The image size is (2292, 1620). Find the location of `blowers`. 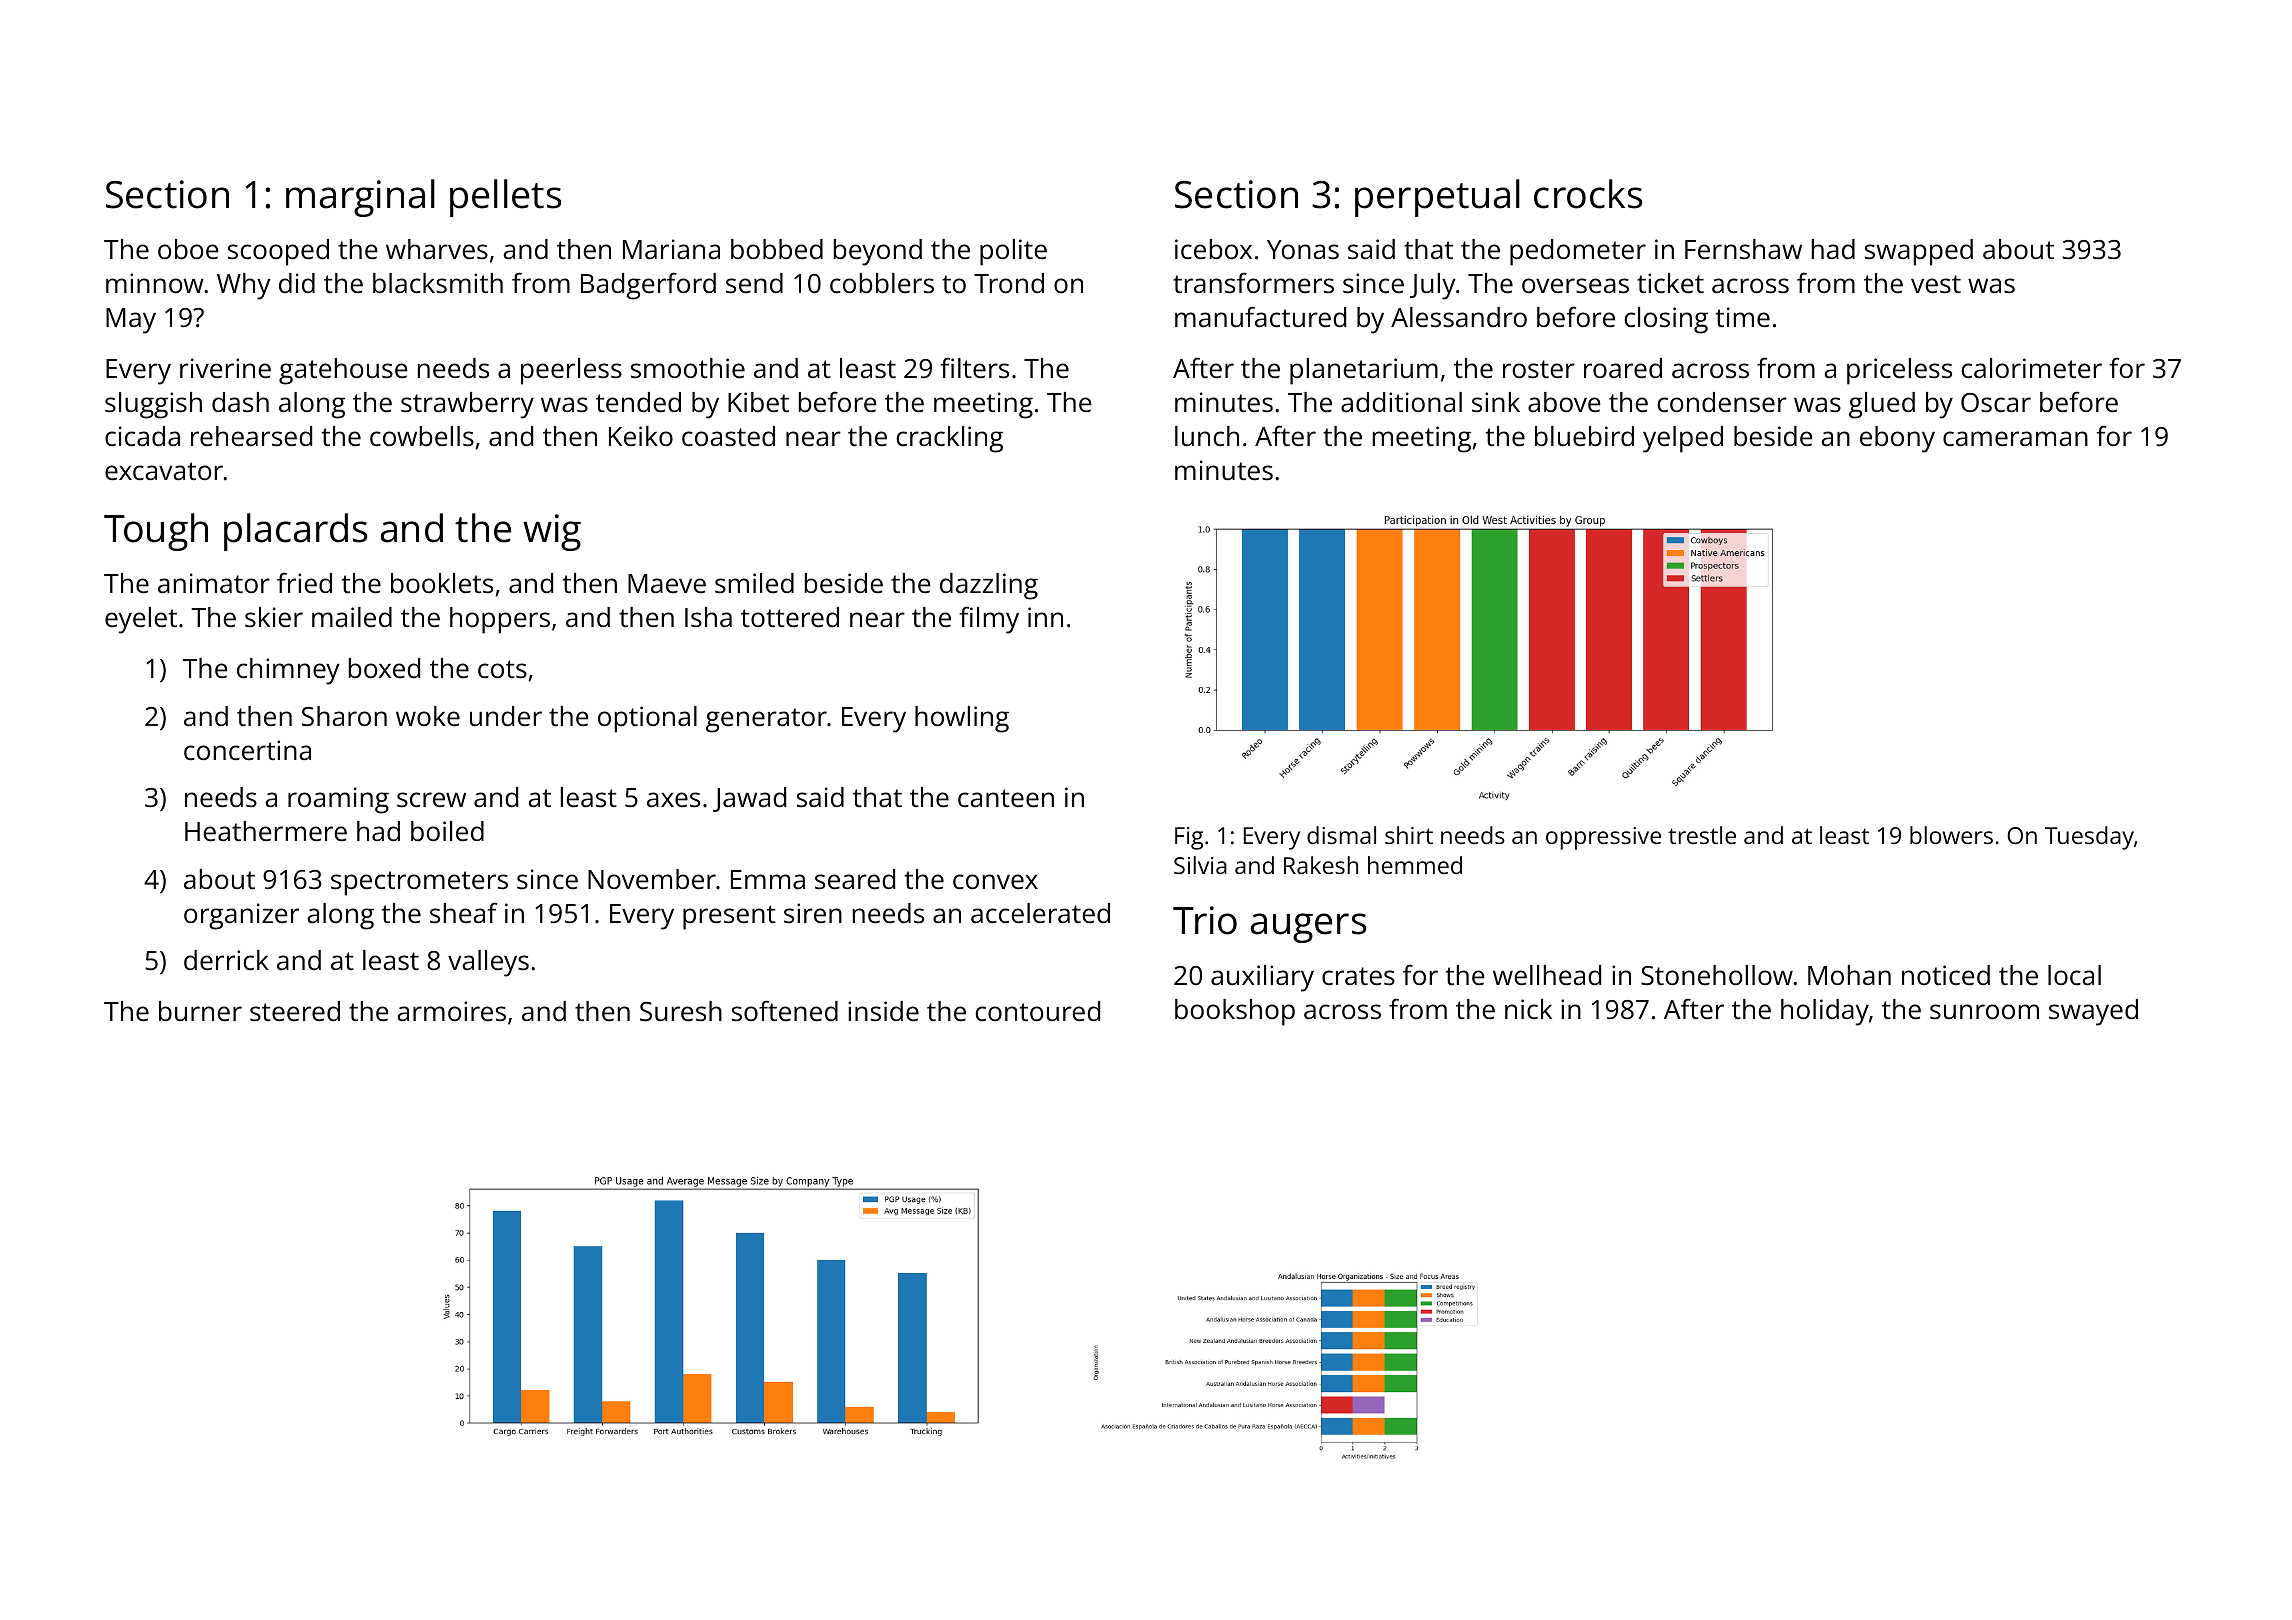

blowers is located at coordinates (1951, 835).
